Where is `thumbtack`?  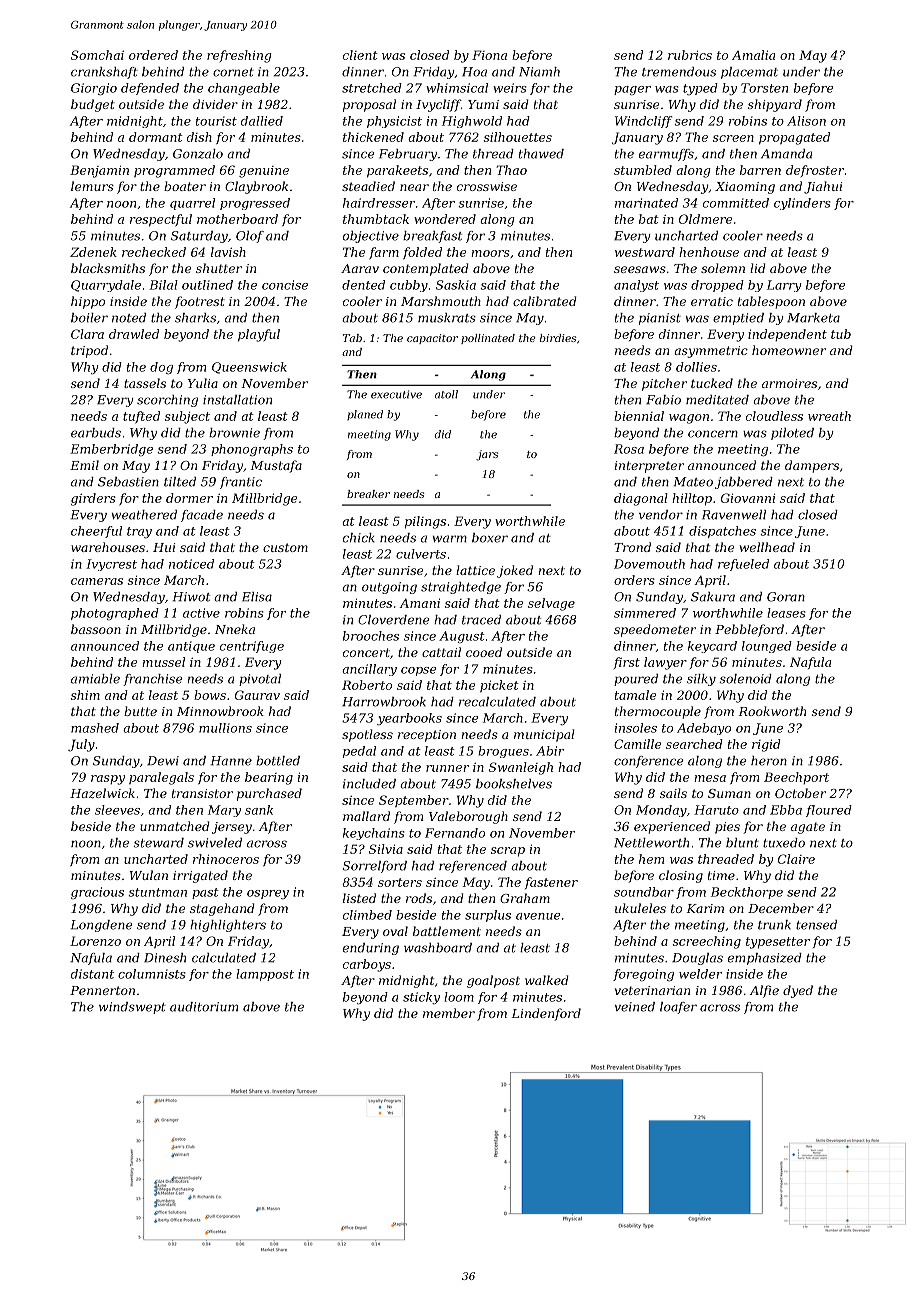
thumbtack is located at coordinates (376, 219).
